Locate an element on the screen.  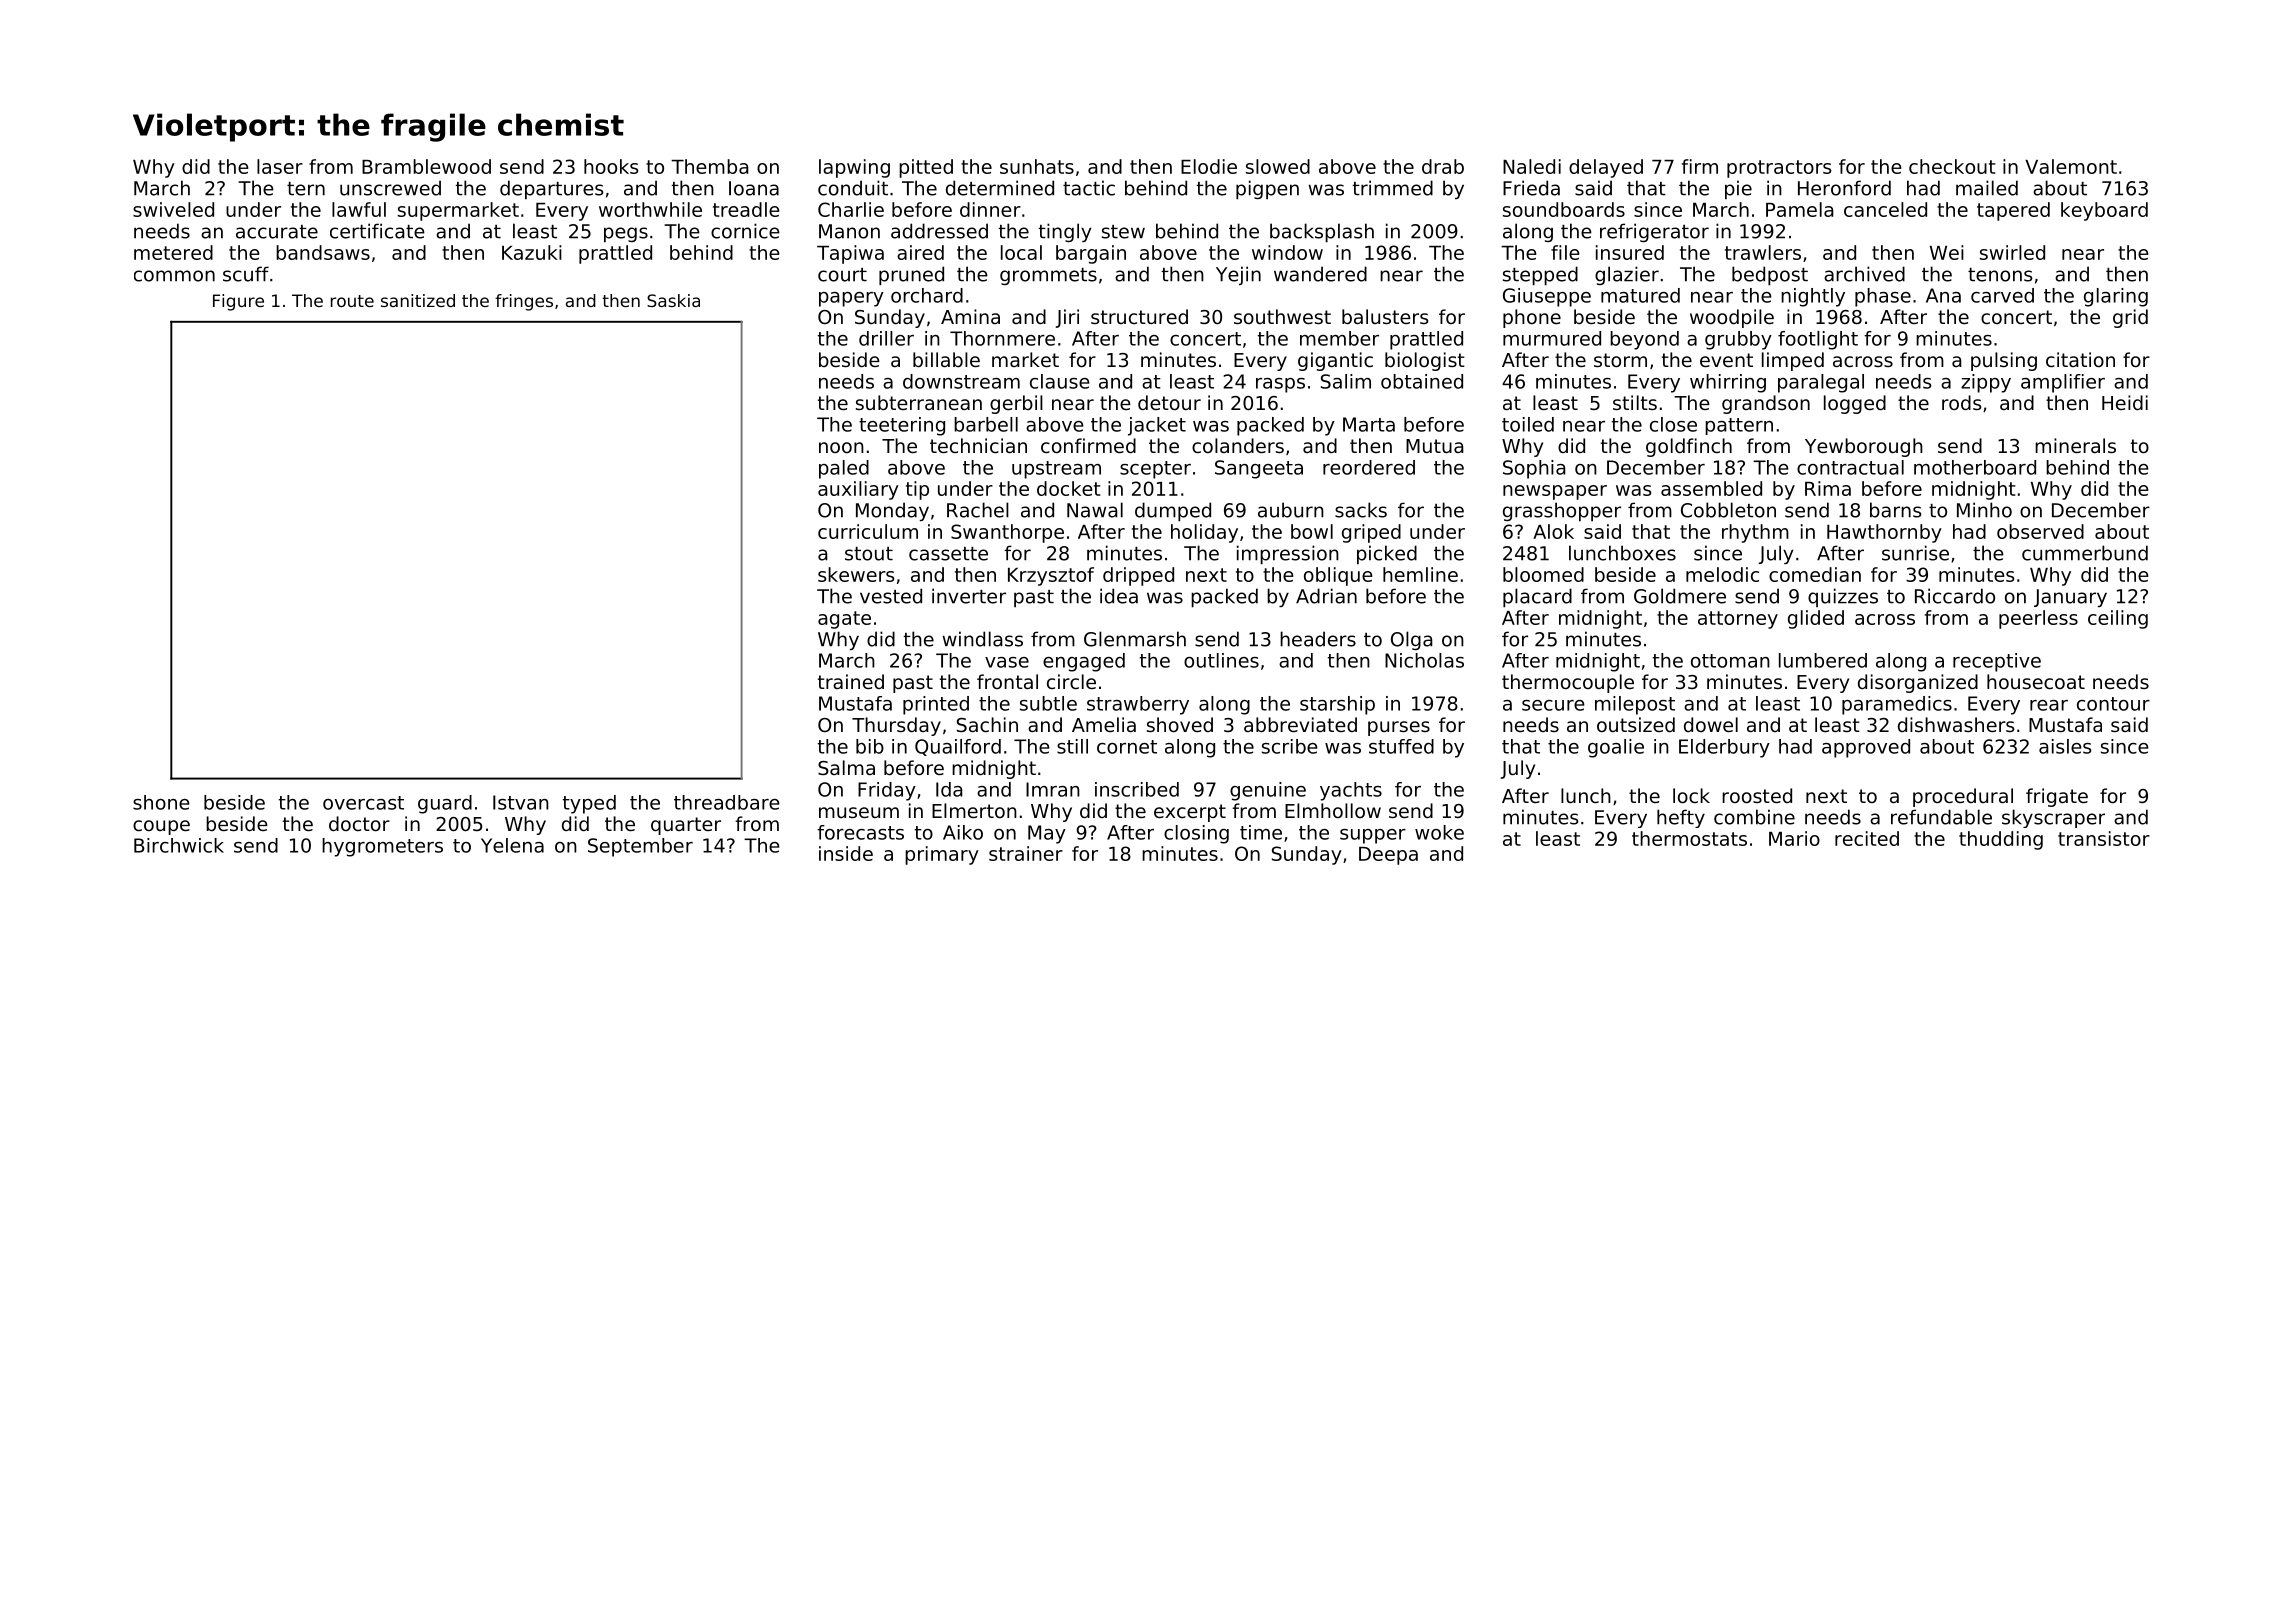
noon is located at coordinates (841, 447).
